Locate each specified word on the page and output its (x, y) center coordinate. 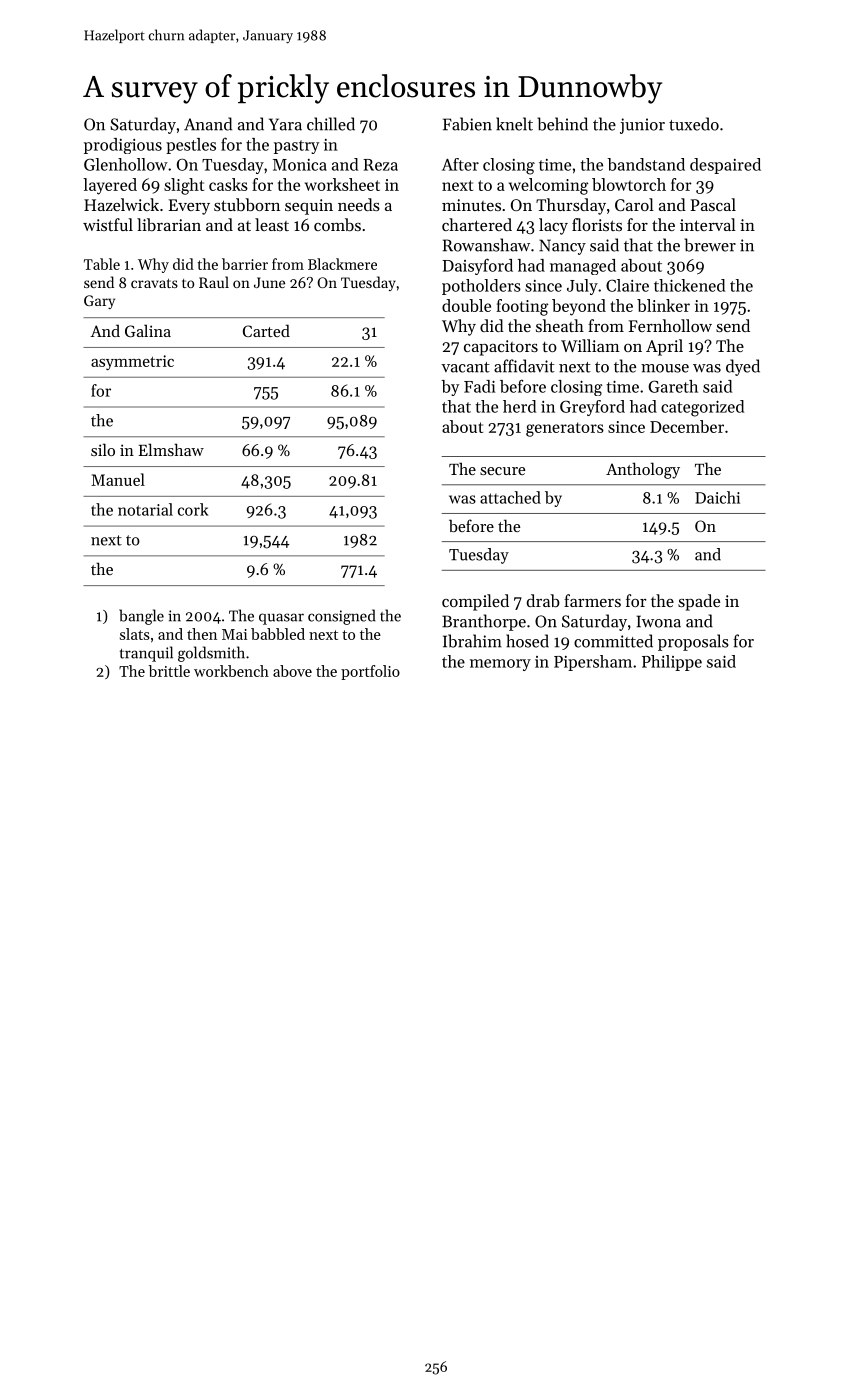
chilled (331, 124)
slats (135, 634)
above (292, 671)
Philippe (672, 663)
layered (110, 186)
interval (708, 224)
